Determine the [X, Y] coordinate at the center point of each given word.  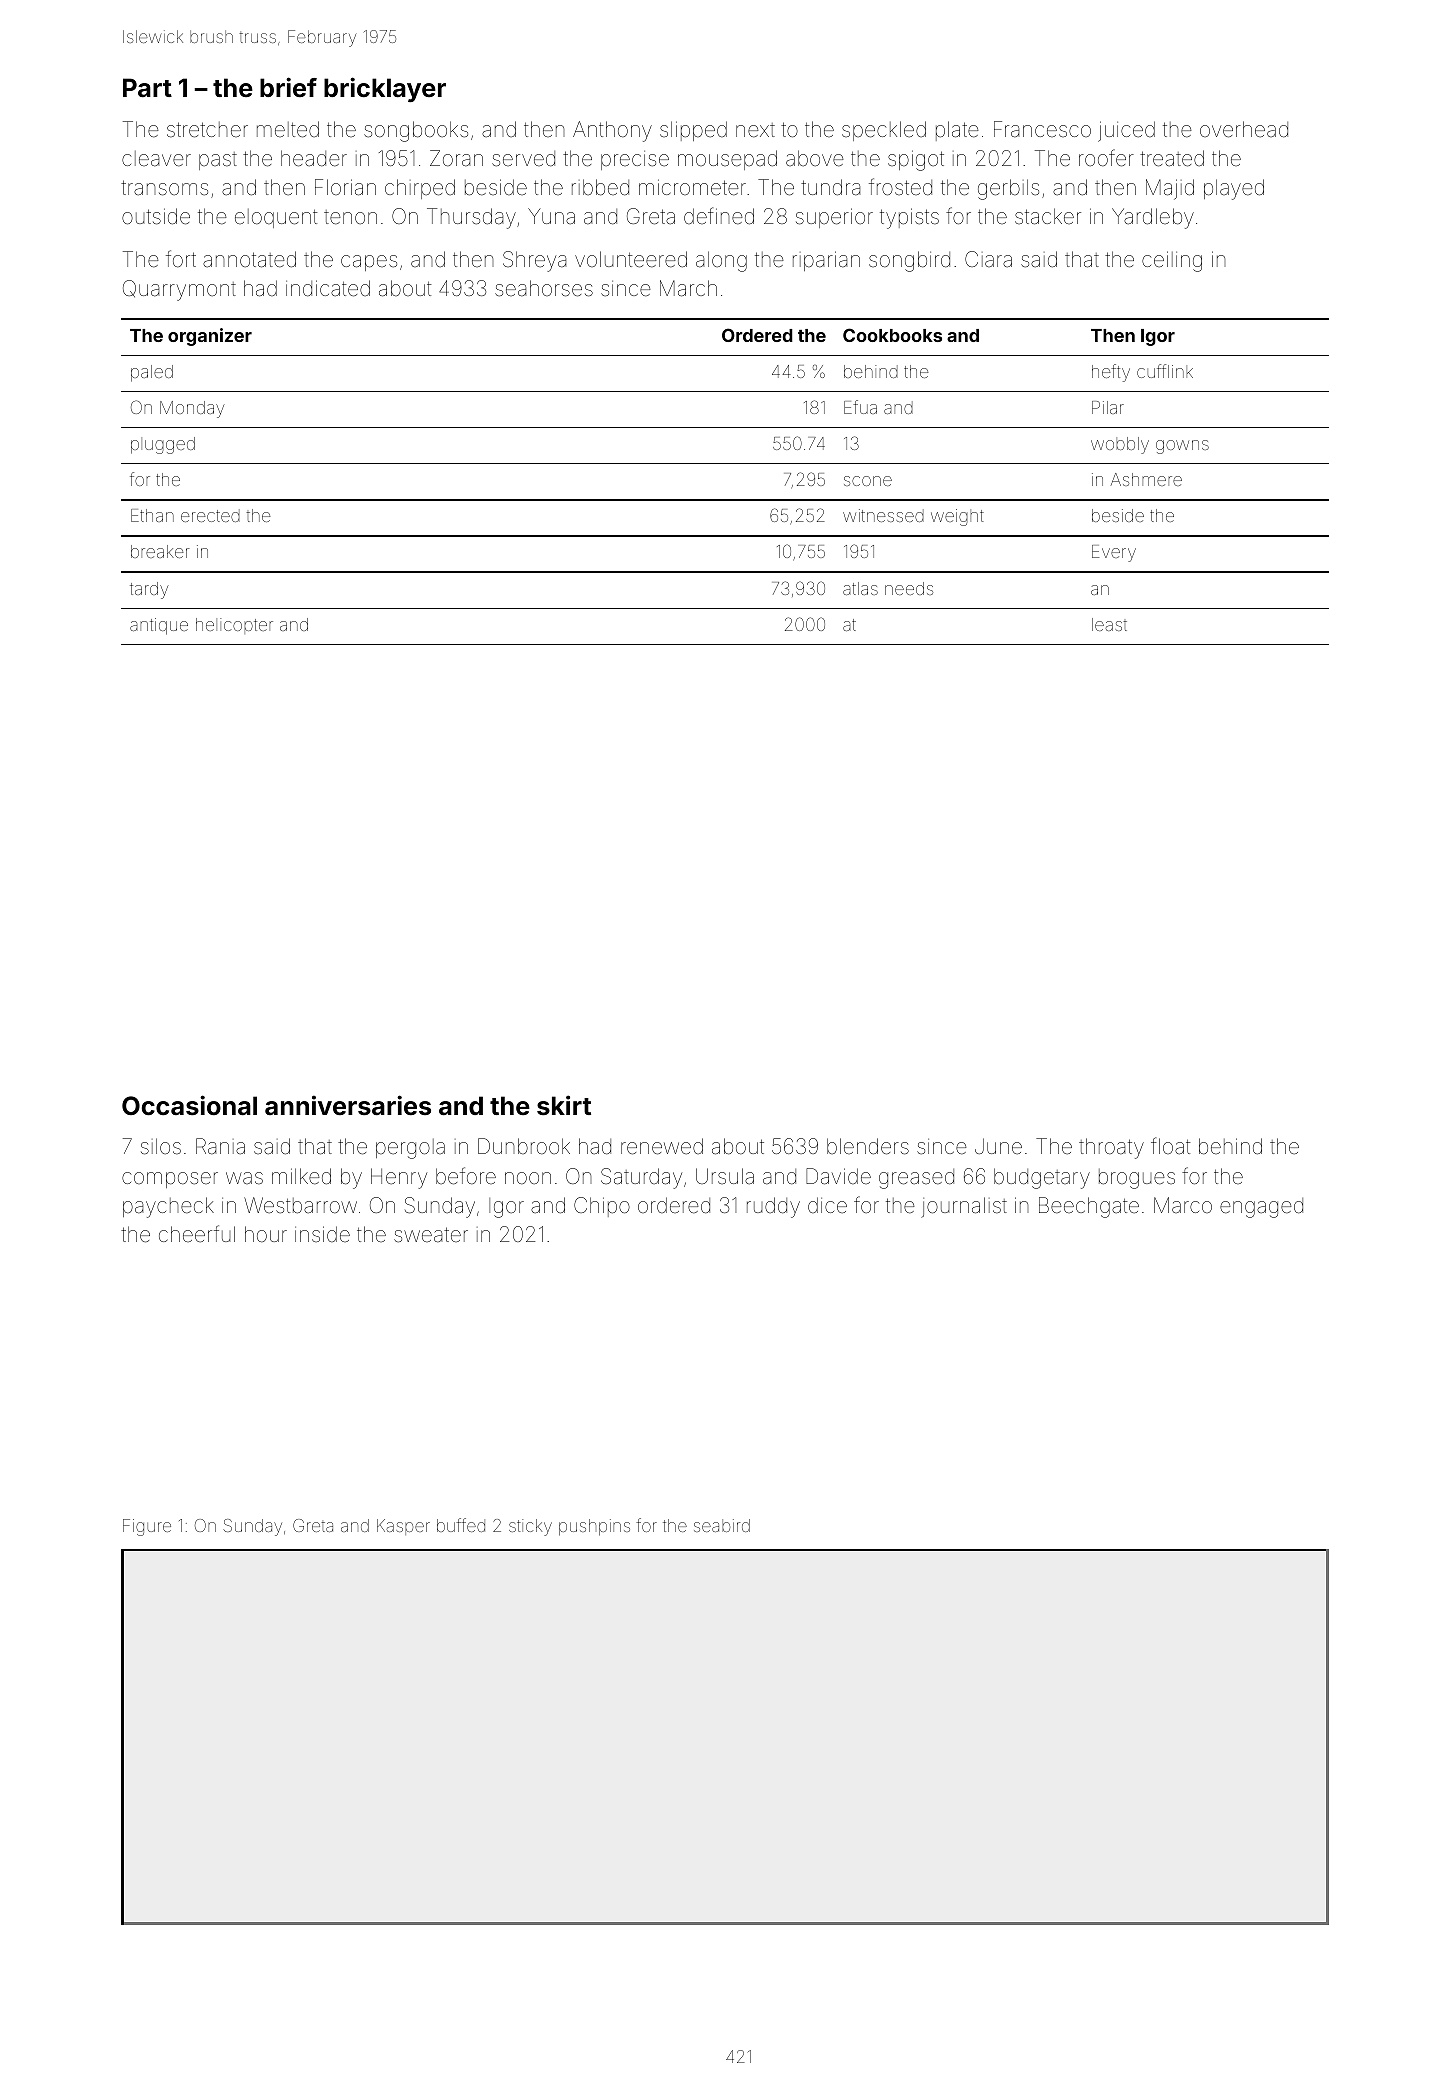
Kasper [403, 1527]
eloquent [276, 218]
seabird [722, 1525]
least [1109, 624]
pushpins [594, 1527]
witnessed [883, 515]
